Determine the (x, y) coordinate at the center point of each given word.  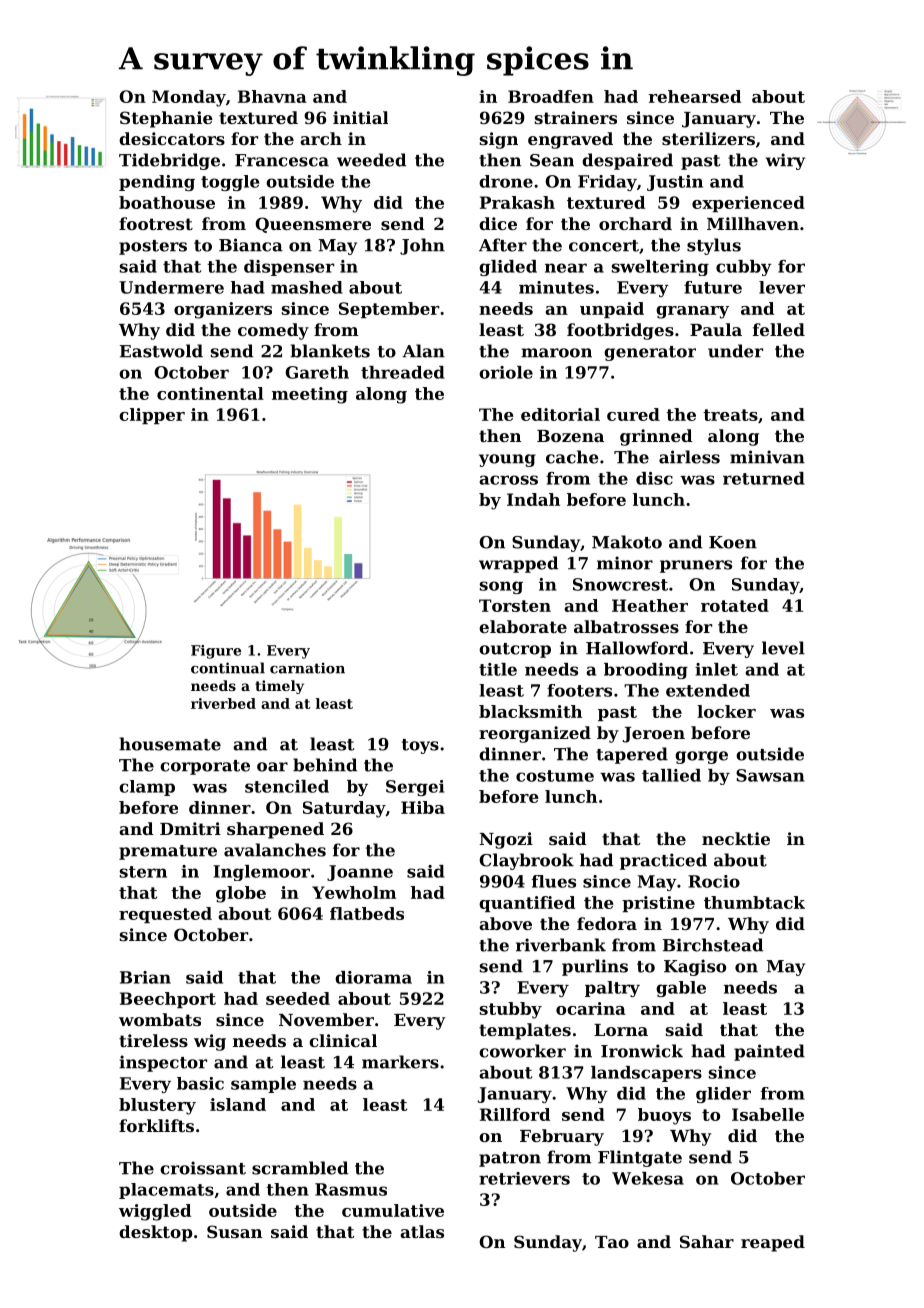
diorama (373, 977)
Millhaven (753, 223)
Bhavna (272, 96)
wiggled (155, 1212)
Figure (216, 652)
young (507, 460)
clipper (152, 416)
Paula (716, 329)
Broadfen (551, 96)
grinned (656, 437)
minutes (556, 287)
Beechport (168, 1000)
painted (769, 1052)
